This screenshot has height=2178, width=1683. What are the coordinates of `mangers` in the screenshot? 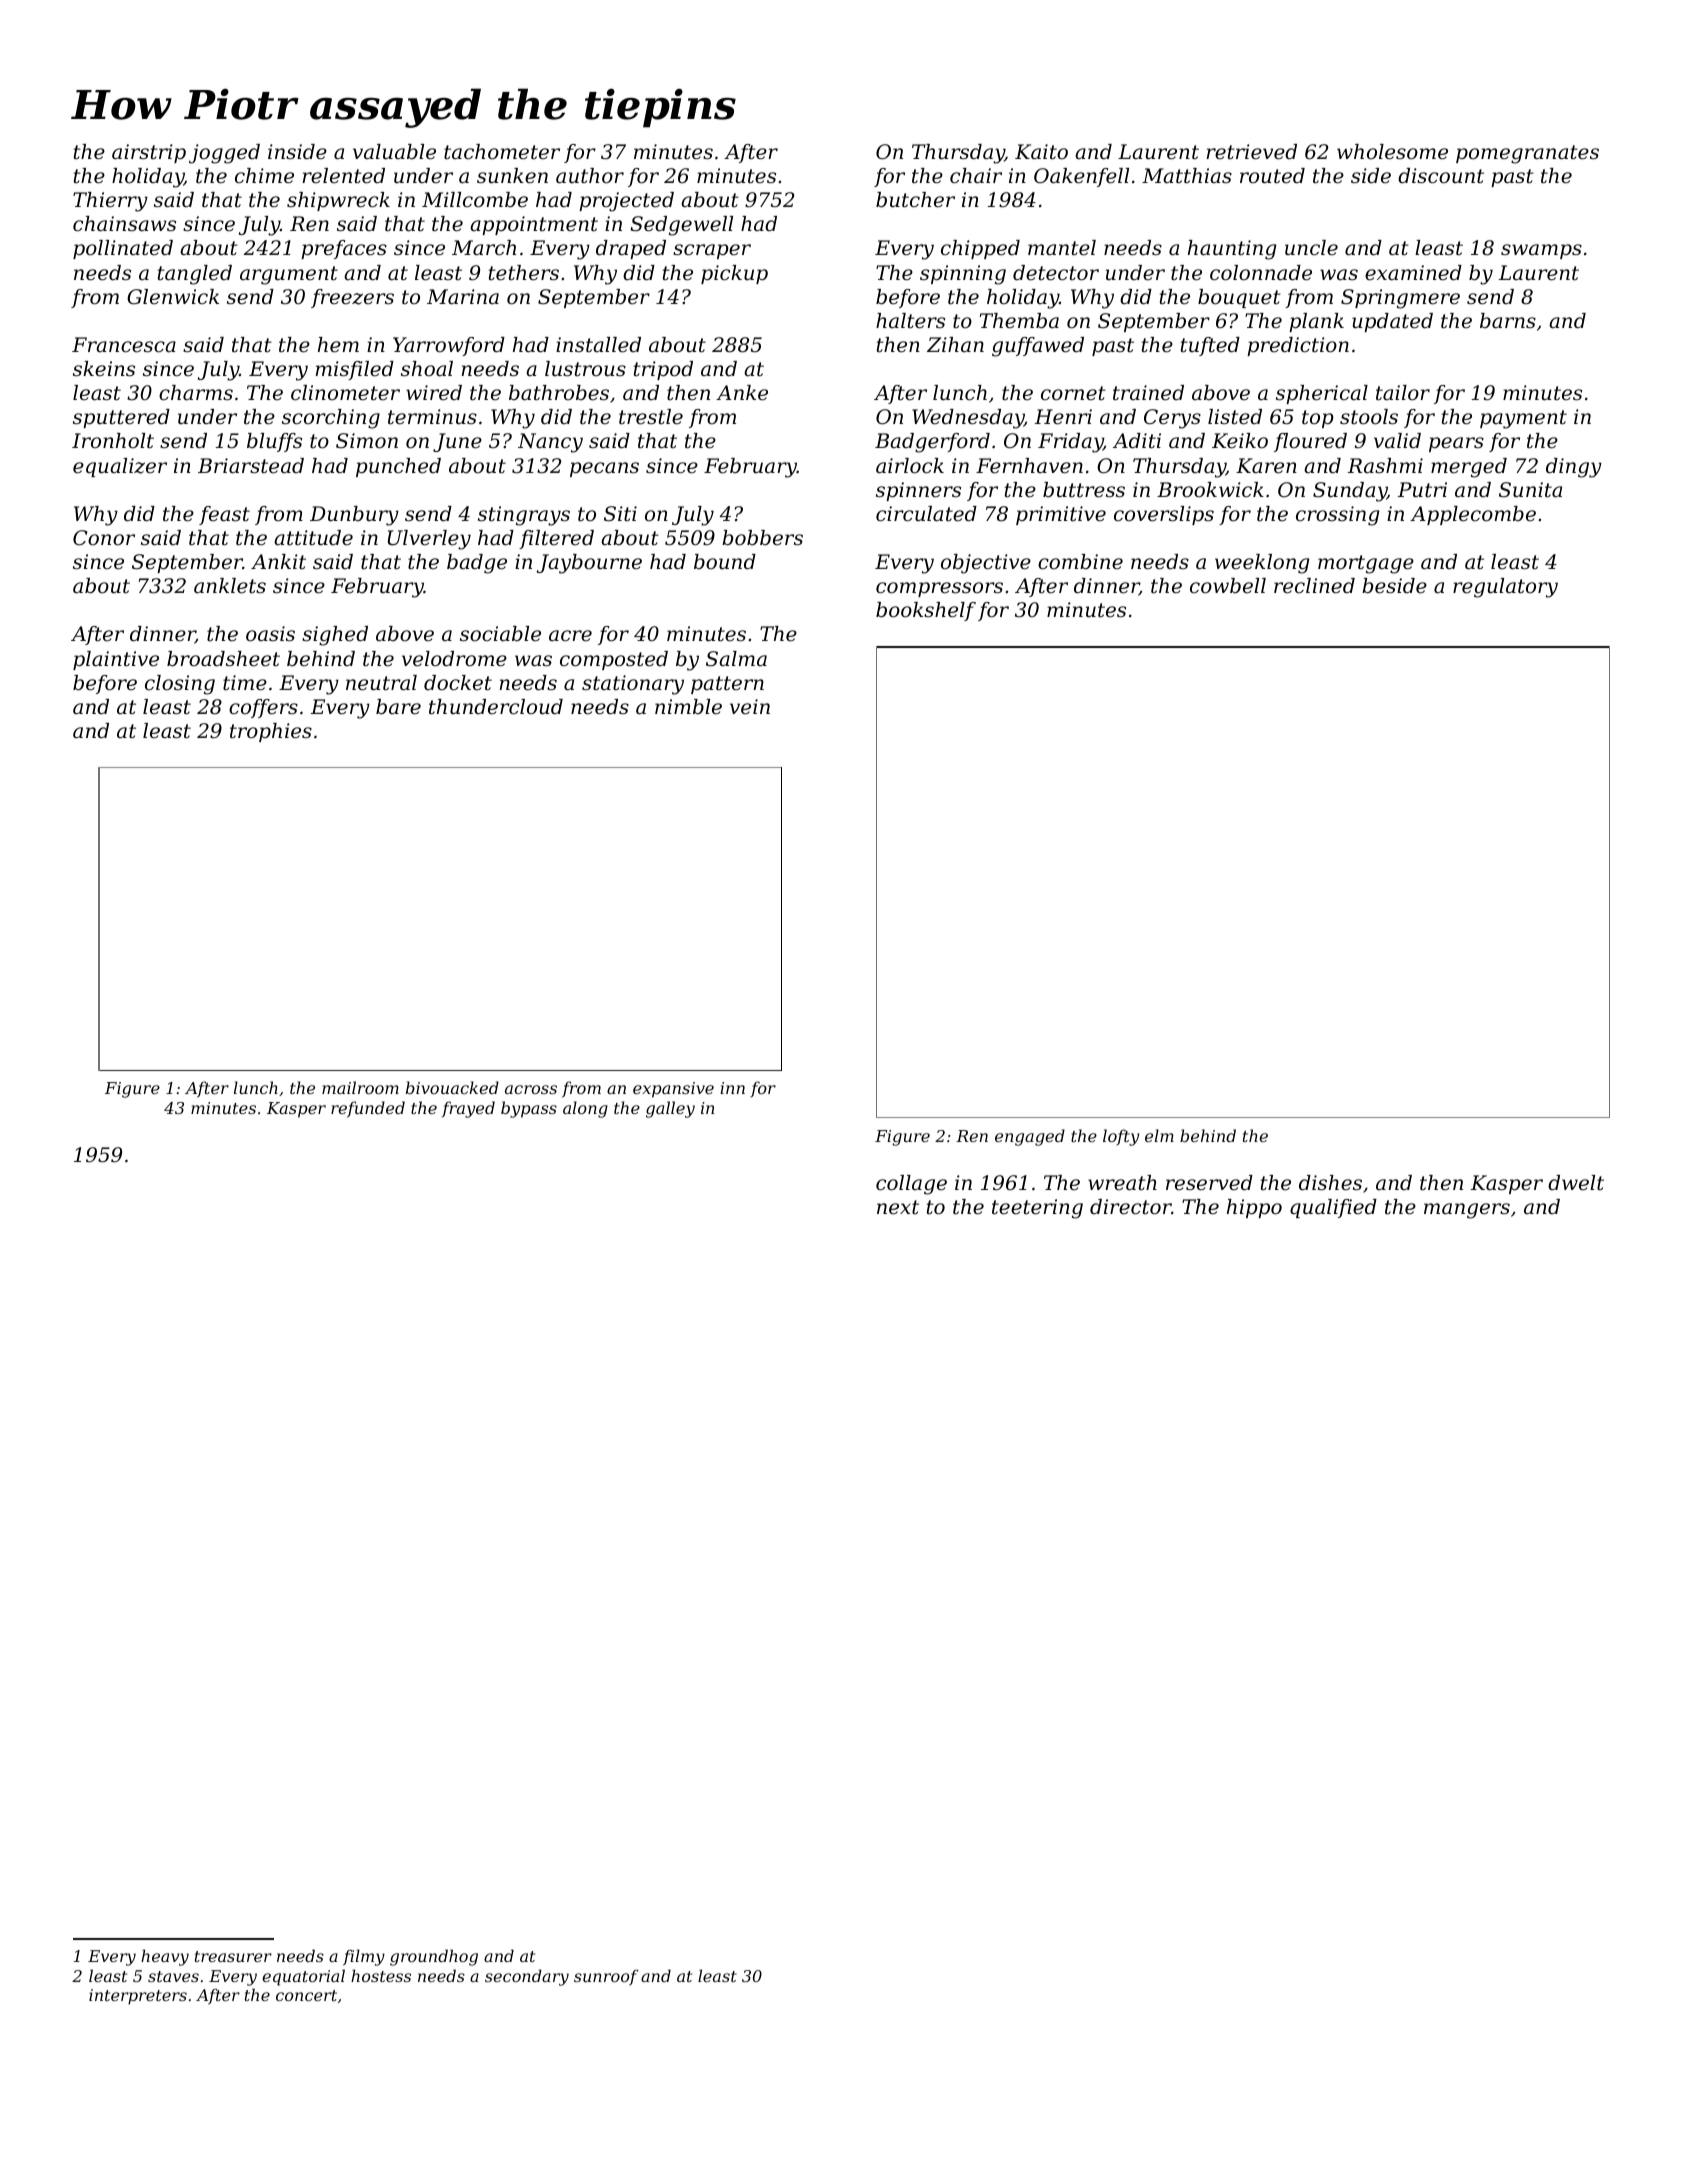 It's located at (1467, 1211).
